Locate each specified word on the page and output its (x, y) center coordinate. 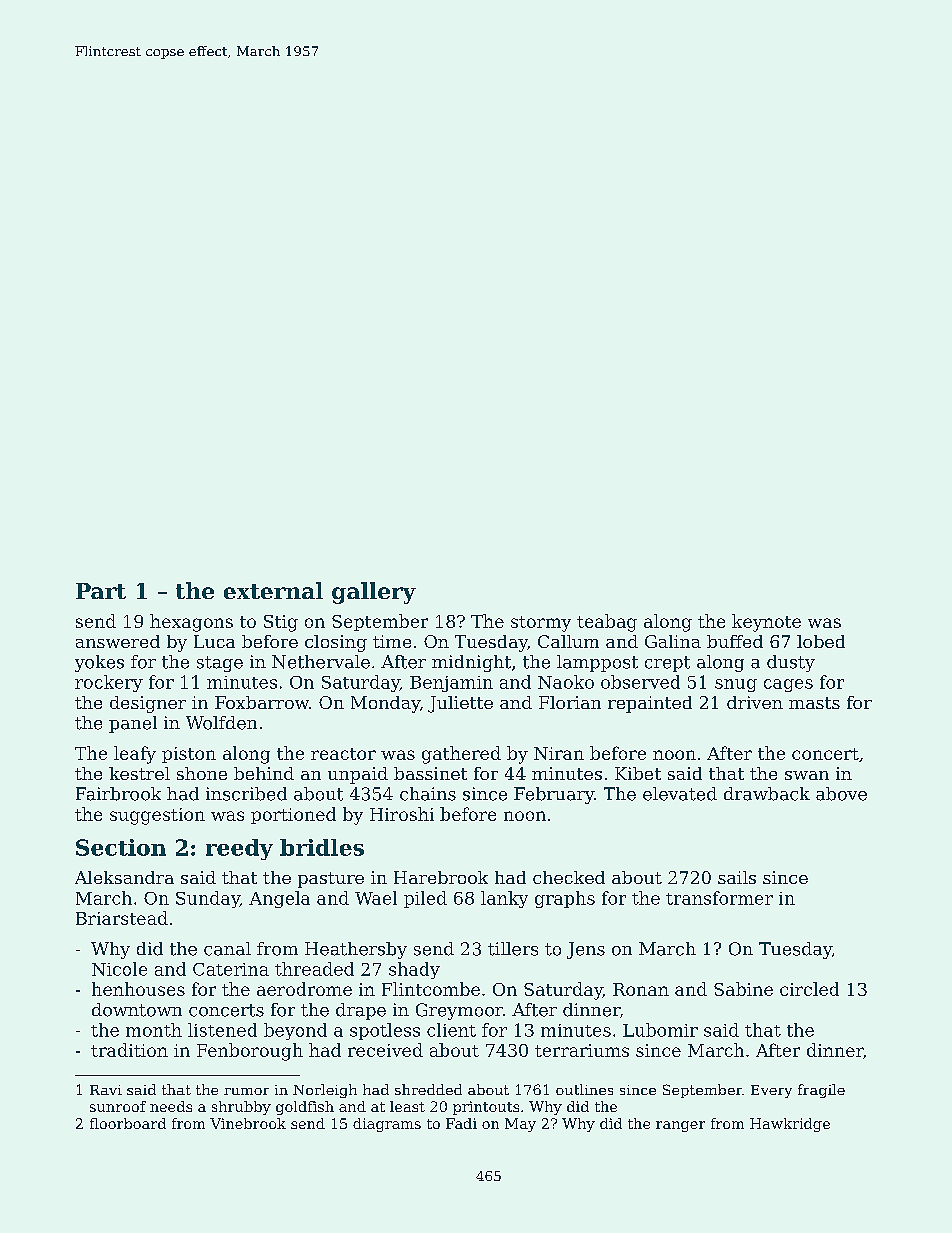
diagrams (387, 1125)
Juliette (460, 704)
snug (736, 685)
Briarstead (122, 918)
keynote (766, 623)
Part (101, 591)
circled (809, 989)
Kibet (638, 773)
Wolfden (221, 723)
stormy (541, 624)
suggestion (157, 816)
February (554, 795)
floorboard (128, 1123)
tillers (513, 949)
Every (771, 1091)
